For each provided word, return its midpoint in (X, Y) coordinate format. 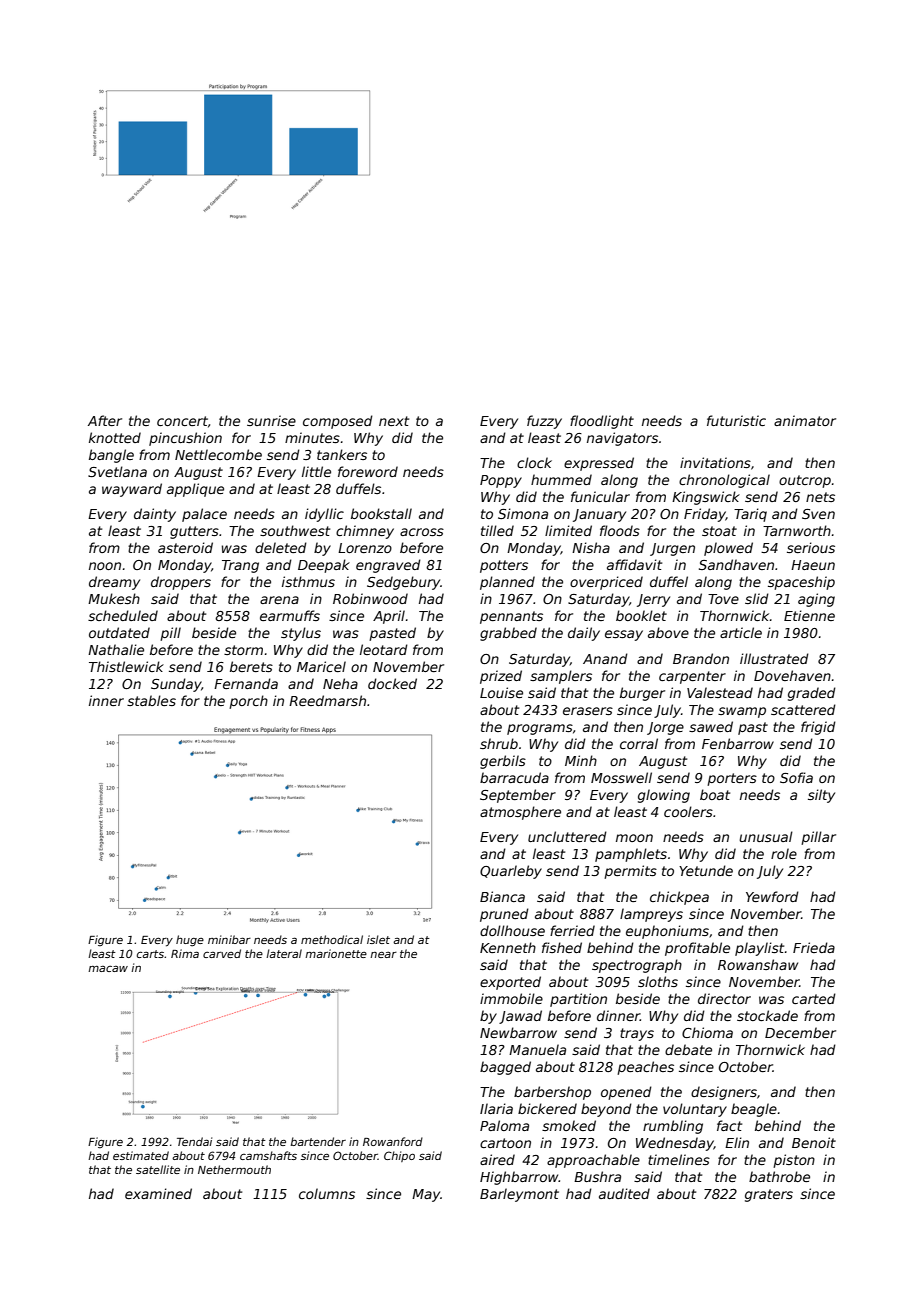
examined (158, 1193)
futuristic (736, 420)
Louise (501, 692)
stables (151, 700)
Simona (523, 513)
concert (182, 421)
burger (642, 694)
